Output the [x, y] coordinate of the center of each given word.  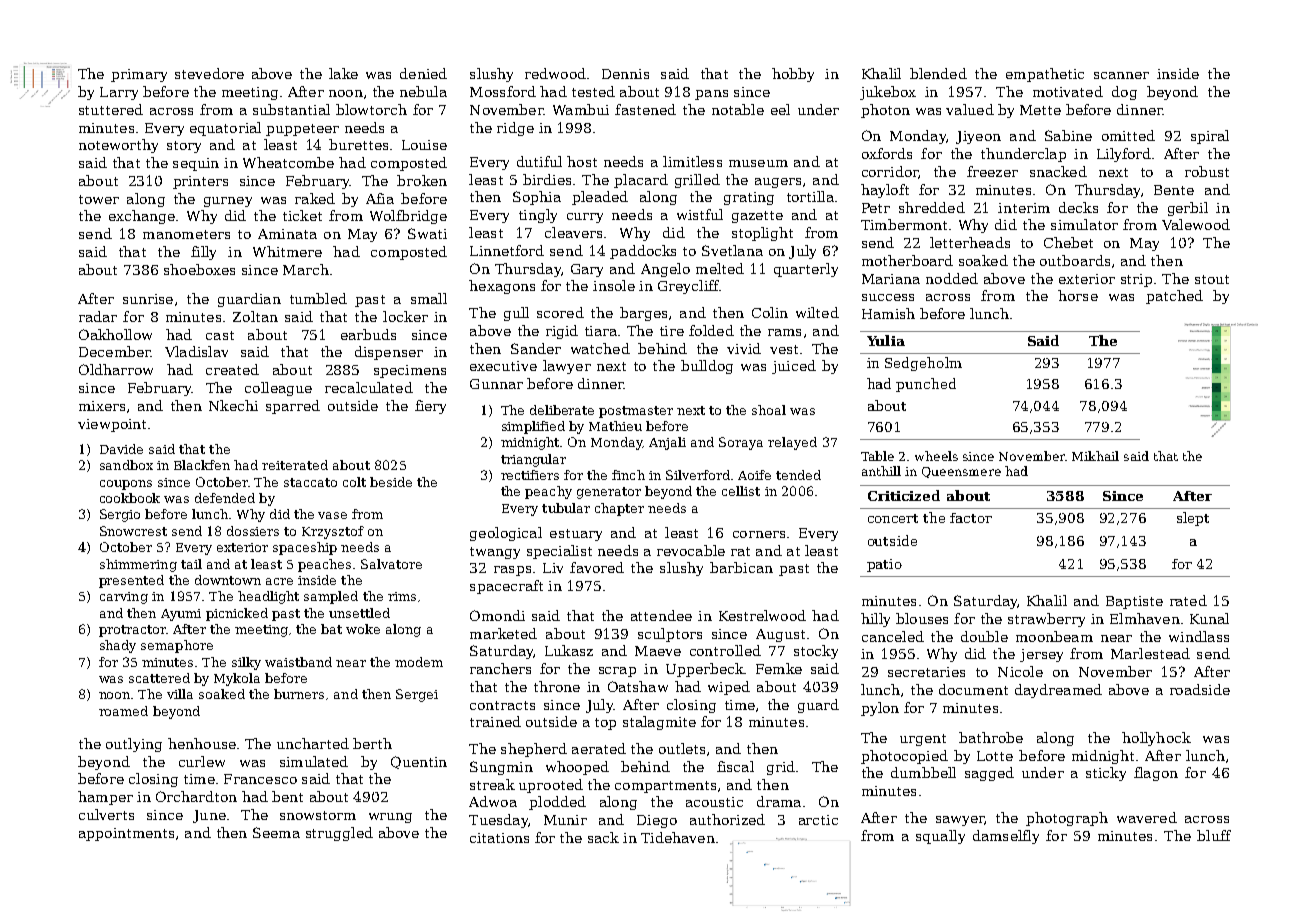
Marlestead [1150, 653]
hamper [105, 798]
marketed [503, 633]
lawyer [567, 367]
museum [758, 163]
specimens [410, 371]
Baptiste [1134, 602]
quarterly [806, 270]
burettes [358, 144]
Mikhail [1095, 456]
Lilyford [1124, 155]
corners [759, 534]
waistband [298, 662]
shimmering [138, 565]
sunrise [148, 299]
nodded [952, 278]
